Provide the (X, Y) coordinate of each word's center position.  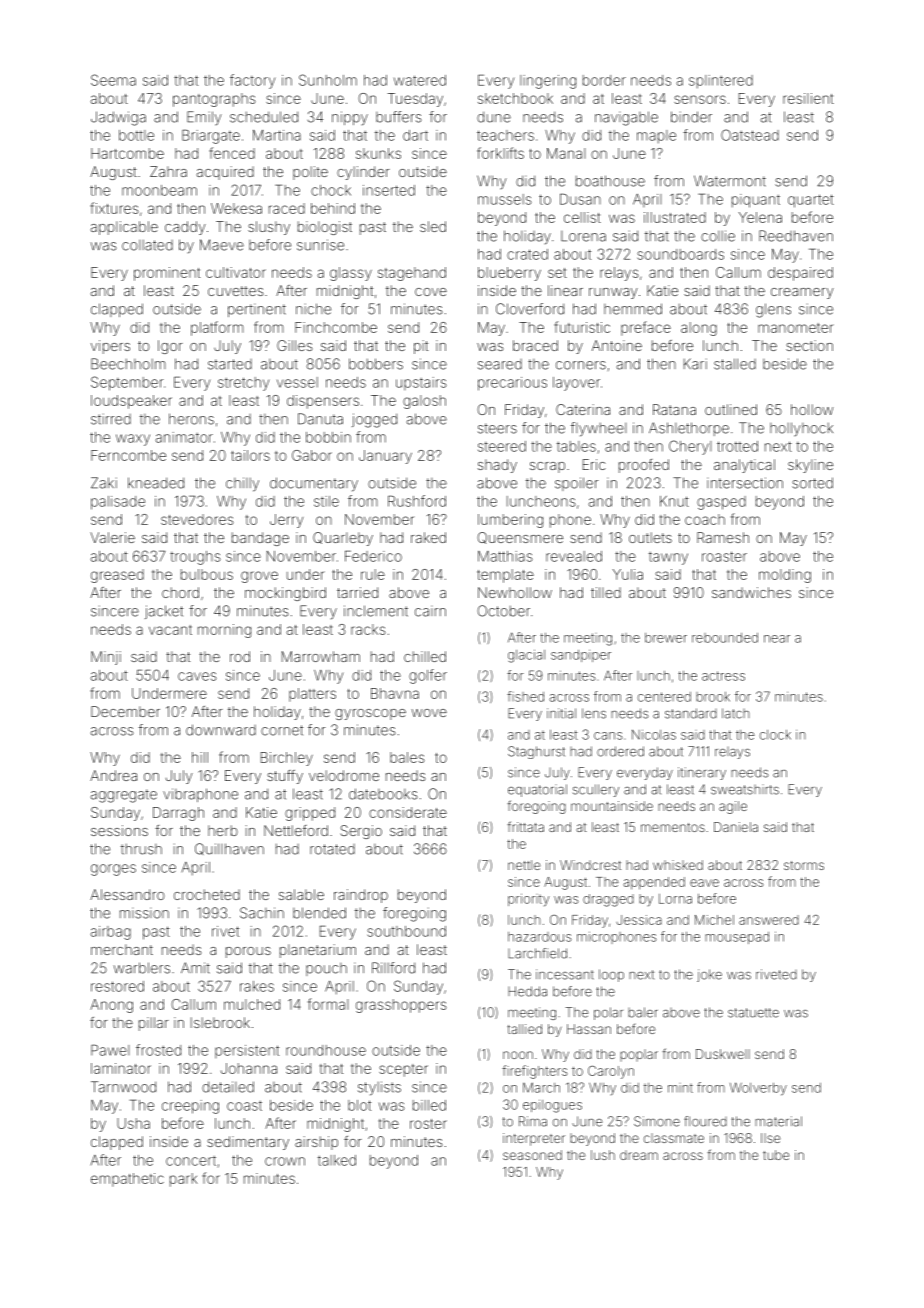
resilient (808, 98)
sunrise (320, 245)
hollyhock (801, 429)
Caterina (583, 409)
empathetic (127, 1180)
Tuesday (415, 100)
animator (184, 437)
